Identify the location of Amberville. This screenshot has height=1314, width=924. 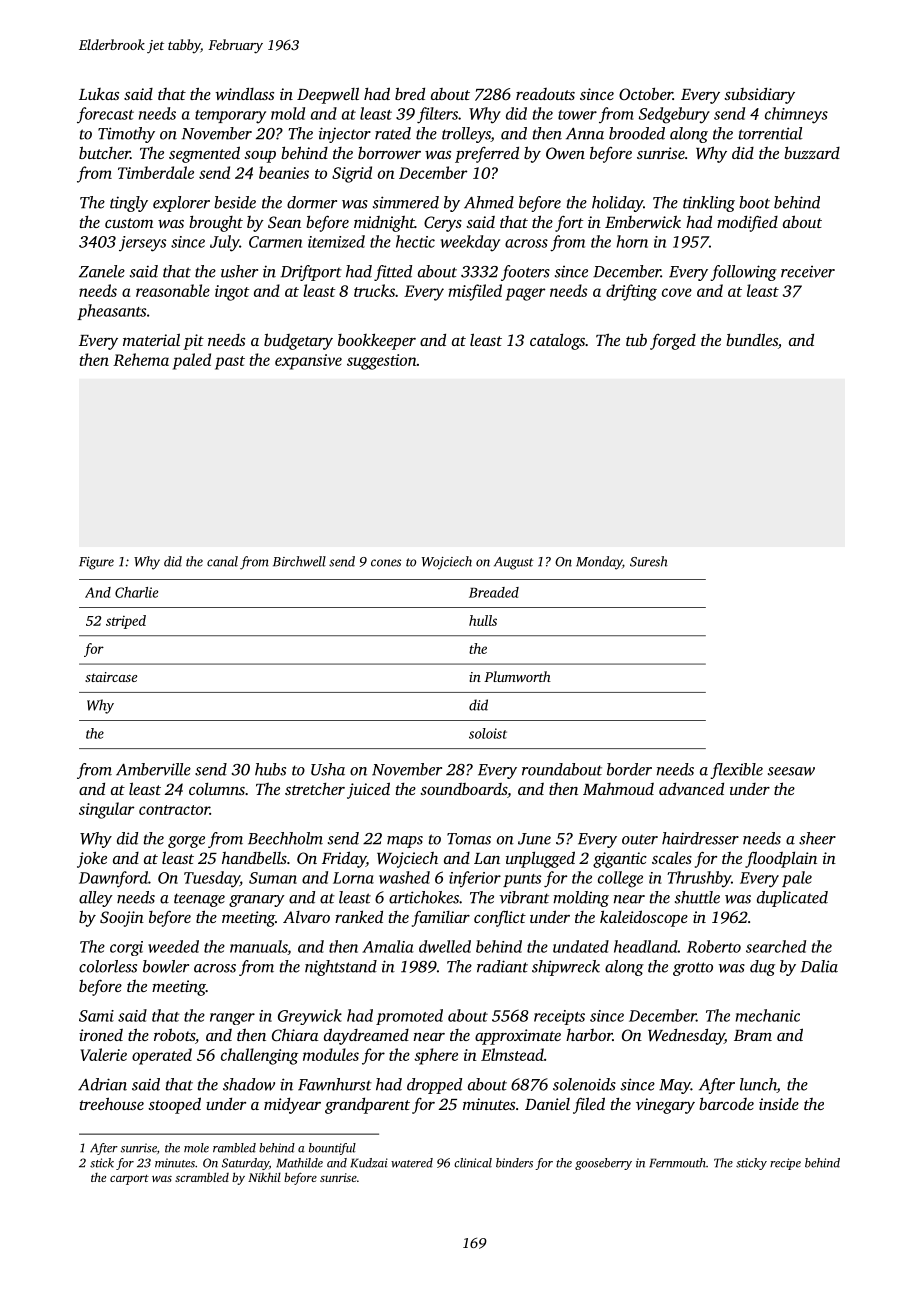
(153, 769).
